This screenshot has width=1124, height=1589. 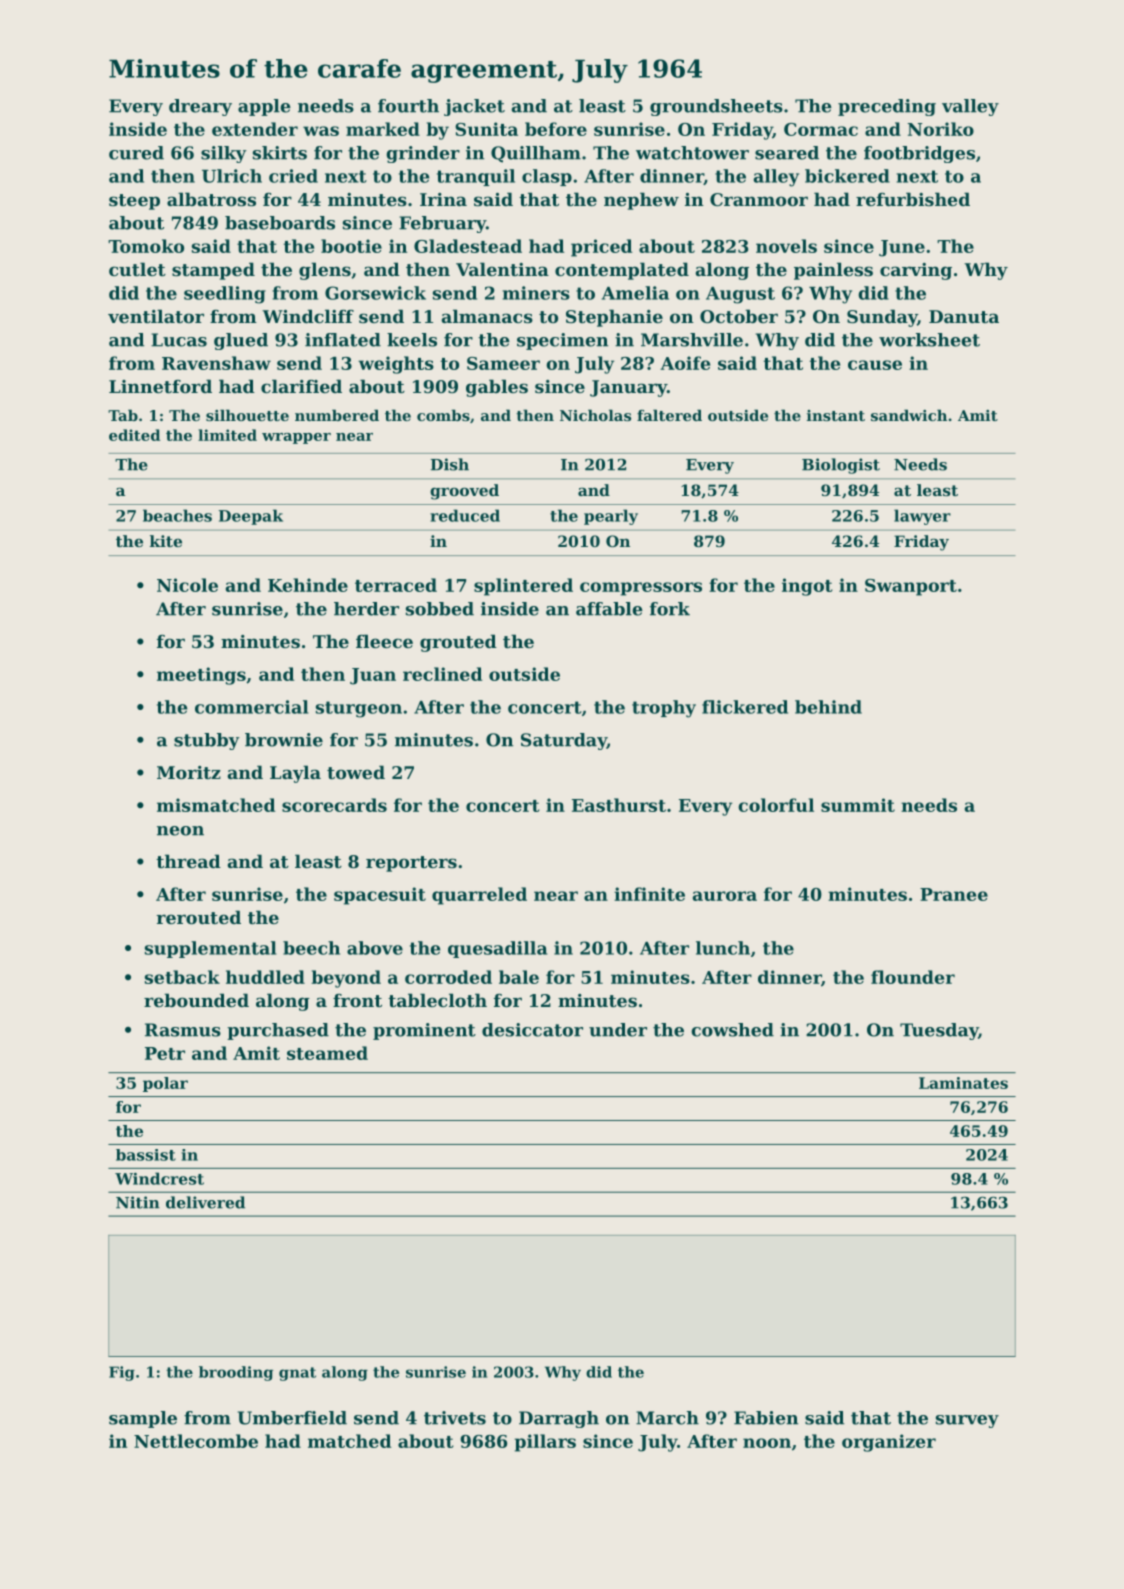 What do you see at coordinates (122, 1373) in the screenshot?
I see `Fig` at bounding box center [122, 1373].
